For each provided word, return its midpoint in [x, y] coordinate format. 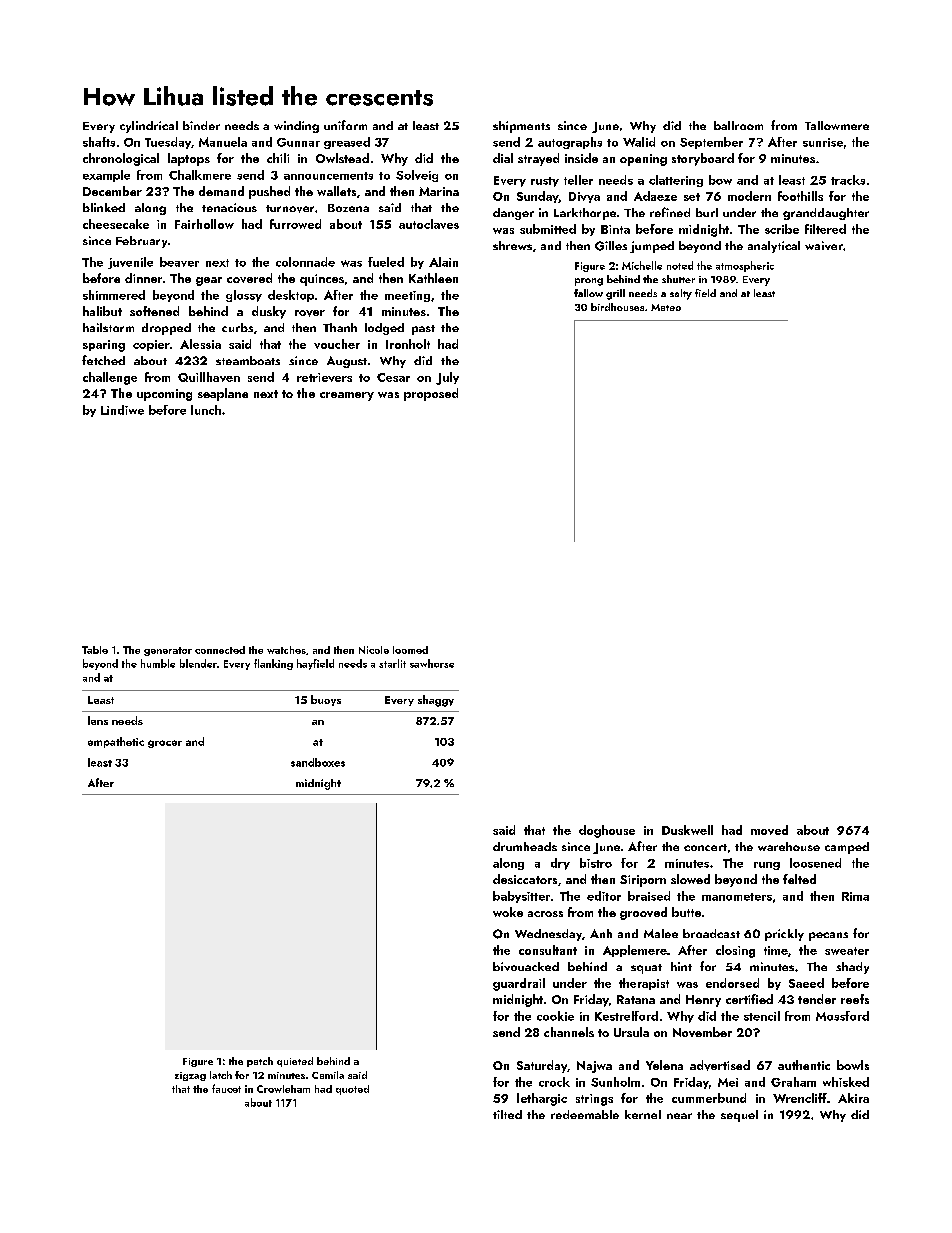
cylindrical [149, 127]
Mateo [666, 307]
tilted [507, 1114]
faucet [226, 1088]
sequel [739, 1116]
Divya [584, 197]
